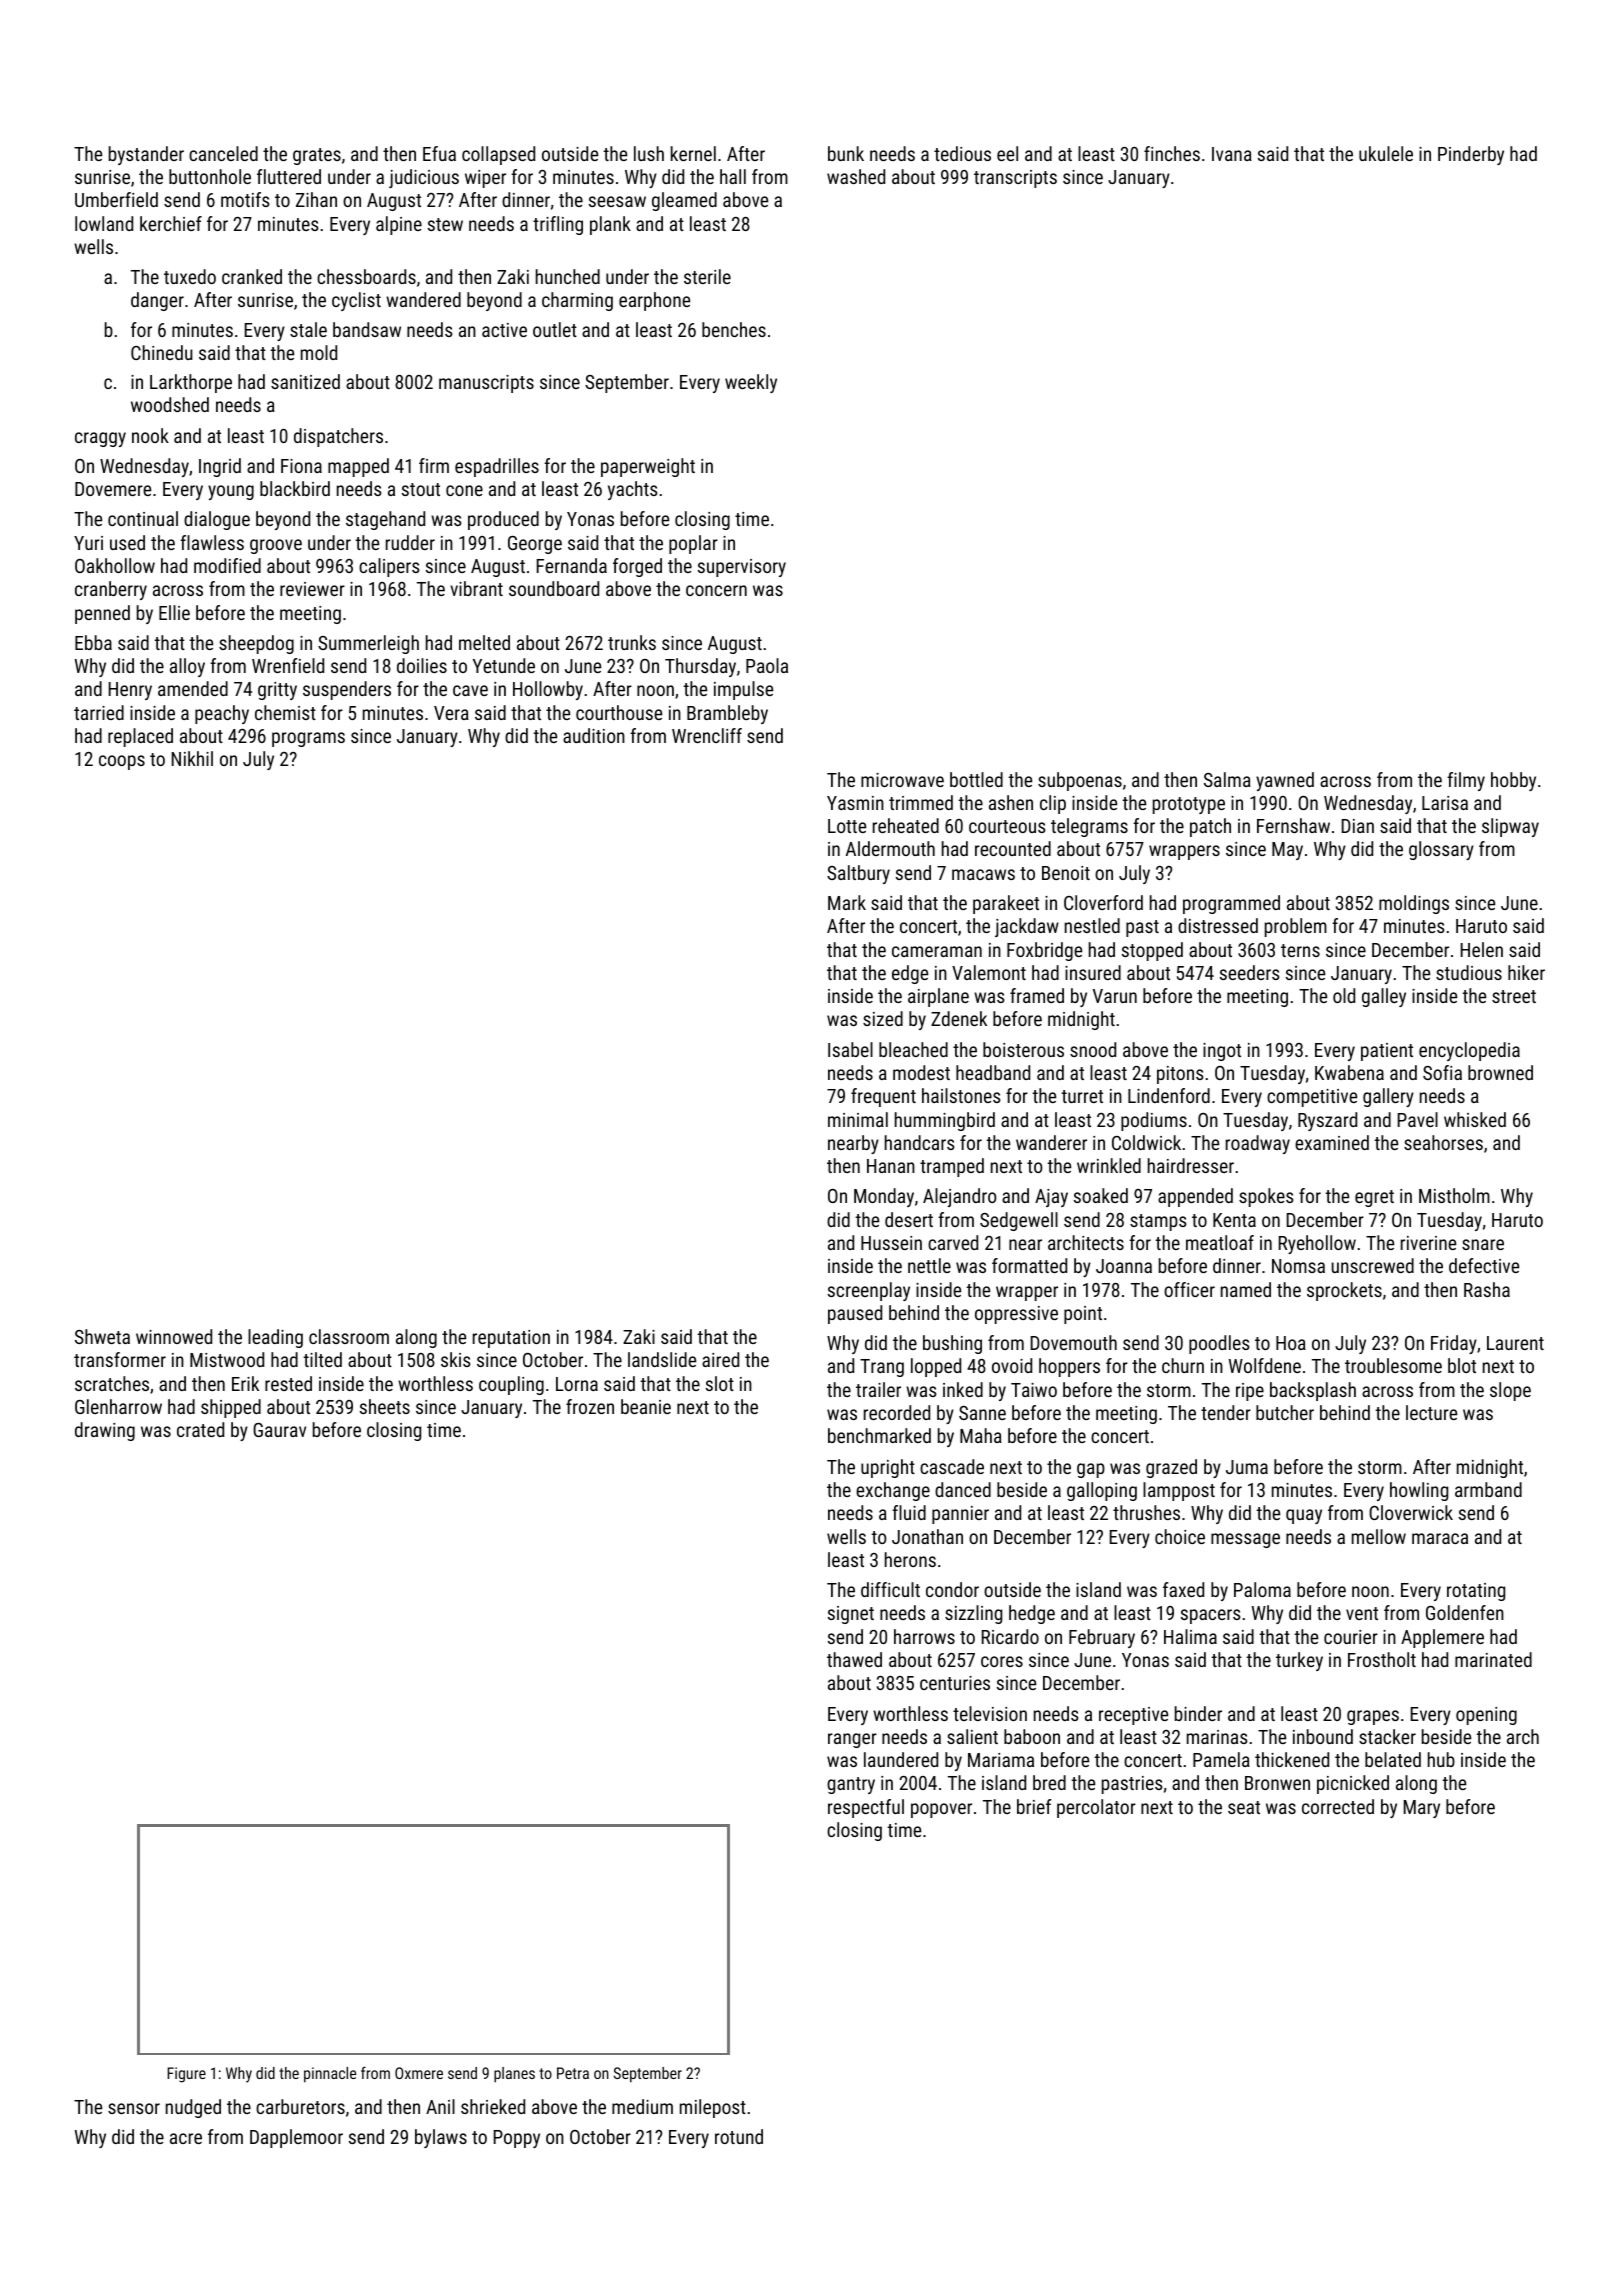 This screenshot has height=2292, width=1620. What do you see at coordinates (484, 642) in the screenshot?
I see `melted` at bounding box center [484, 642].
